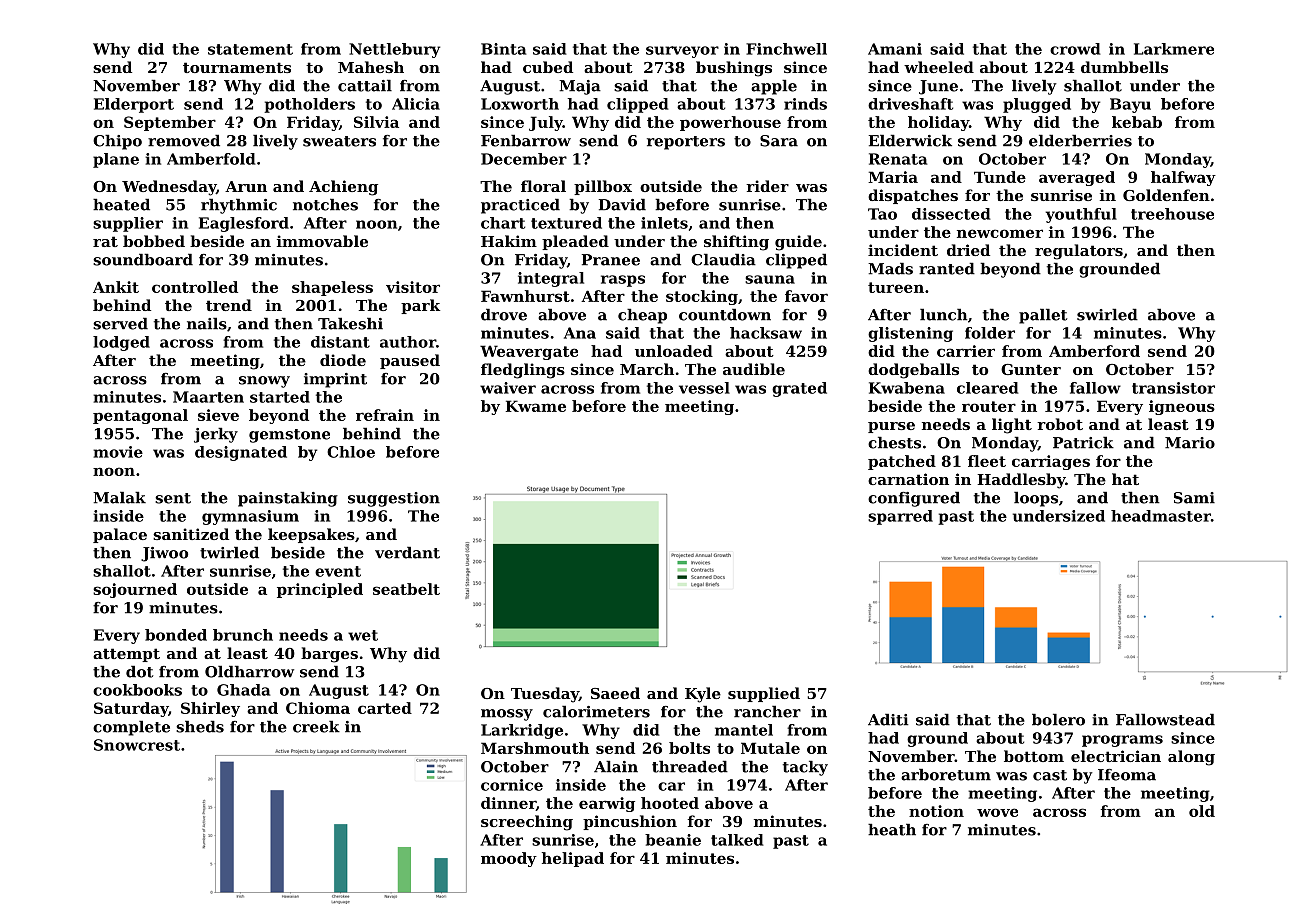 The width and height of the document is (1308, 924). Describe the element at coordinates (322, 241) in the document. I see `immovable` at that location.
